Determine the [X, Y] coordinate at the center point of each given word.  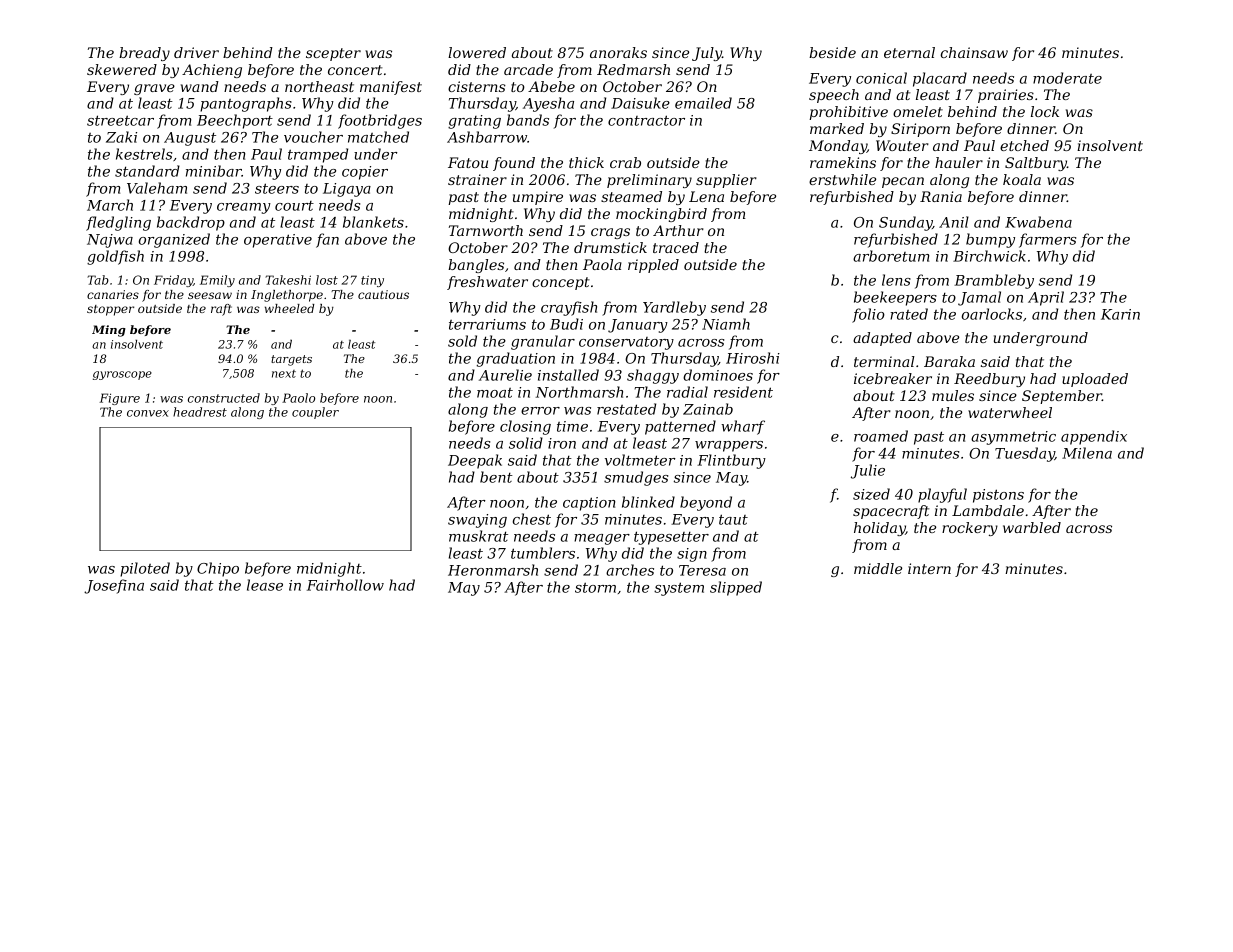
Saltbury [1036, 164]
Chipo [218, 569]
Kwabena [1038, 222]
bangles [476, 266]
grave [154, 89]
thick [586, 162]
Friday [173, 281]
